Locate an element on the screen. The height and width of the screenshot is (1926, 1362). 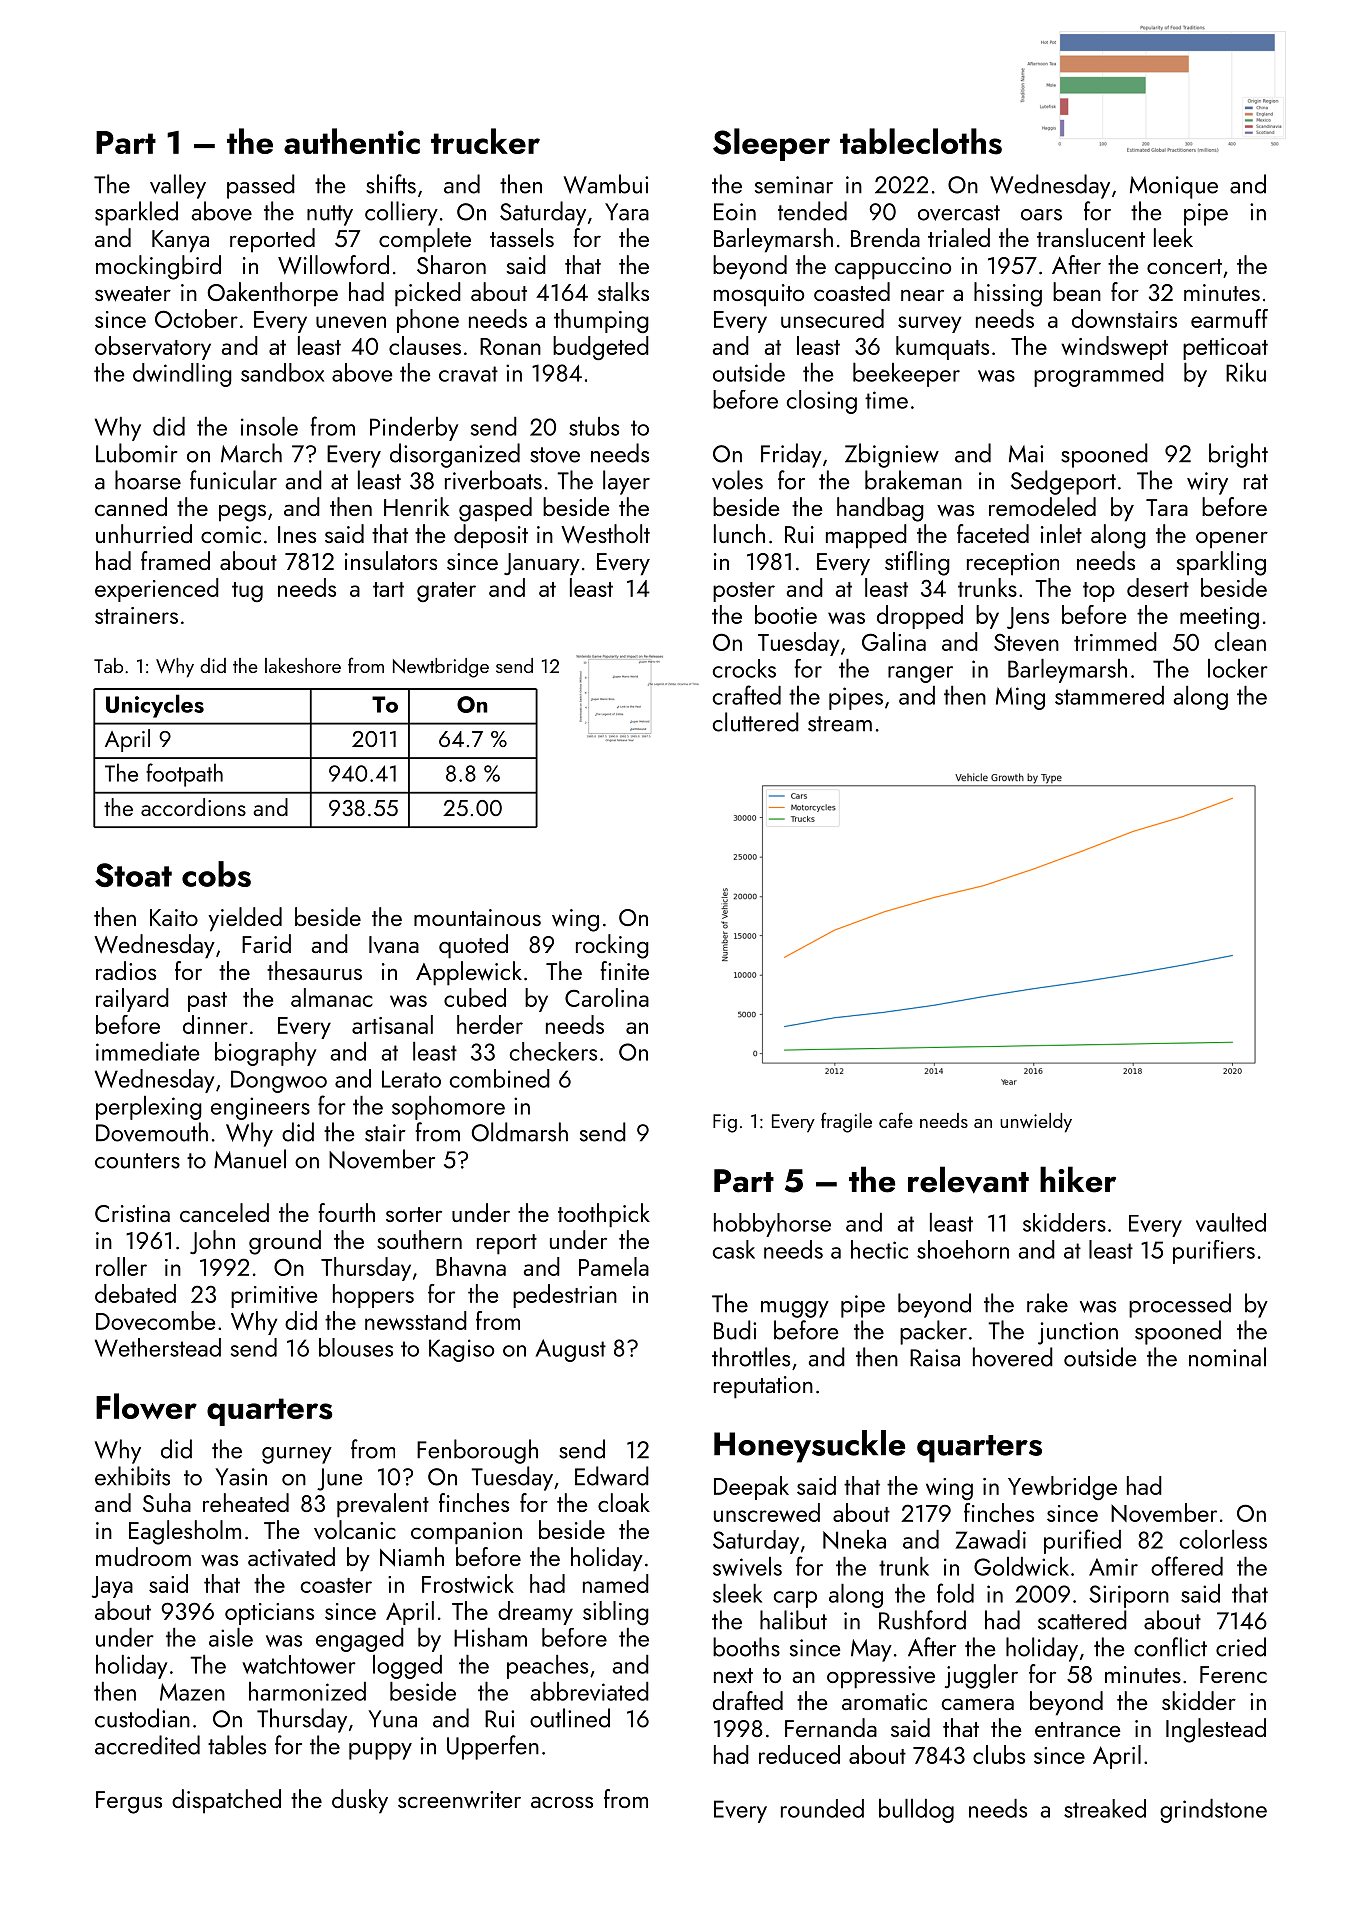
valley is located at coordinates (178, 186).
